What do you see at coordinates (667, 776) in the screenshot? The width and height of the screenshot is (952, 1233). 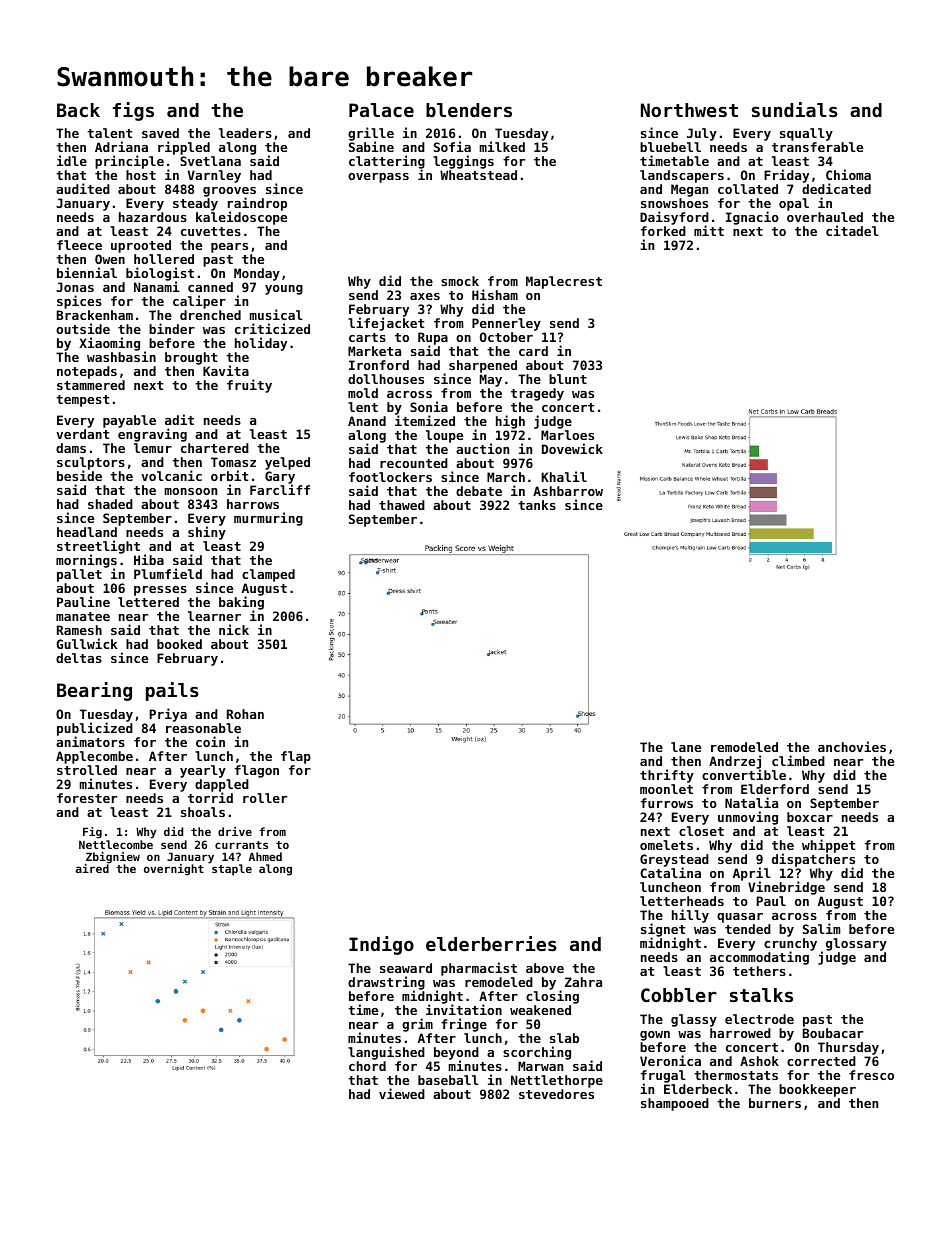 I see `thrifty` at bounding box center [667, 776].
